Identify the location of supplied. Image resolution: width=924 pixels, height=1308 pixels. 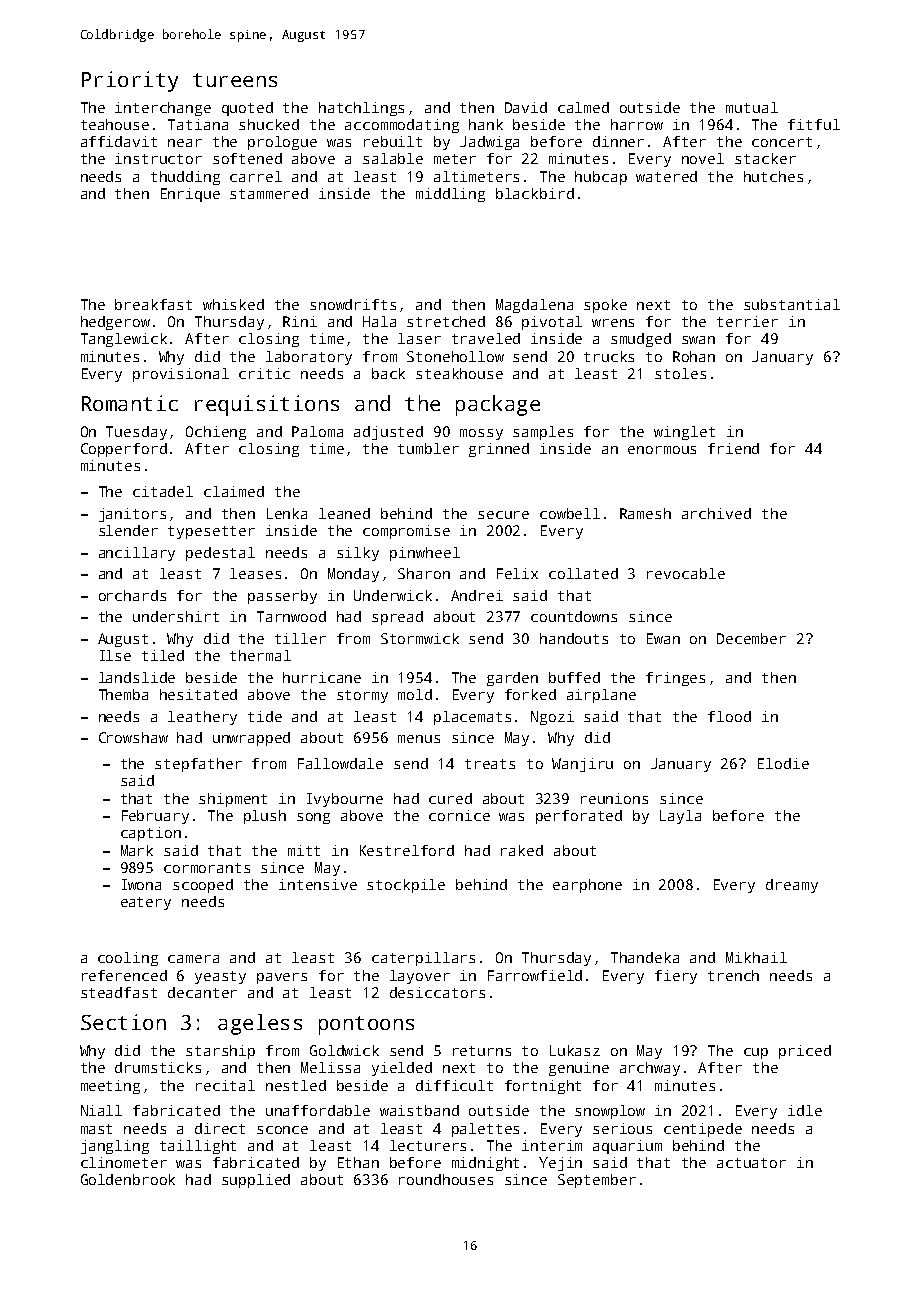
(256, 1181).
